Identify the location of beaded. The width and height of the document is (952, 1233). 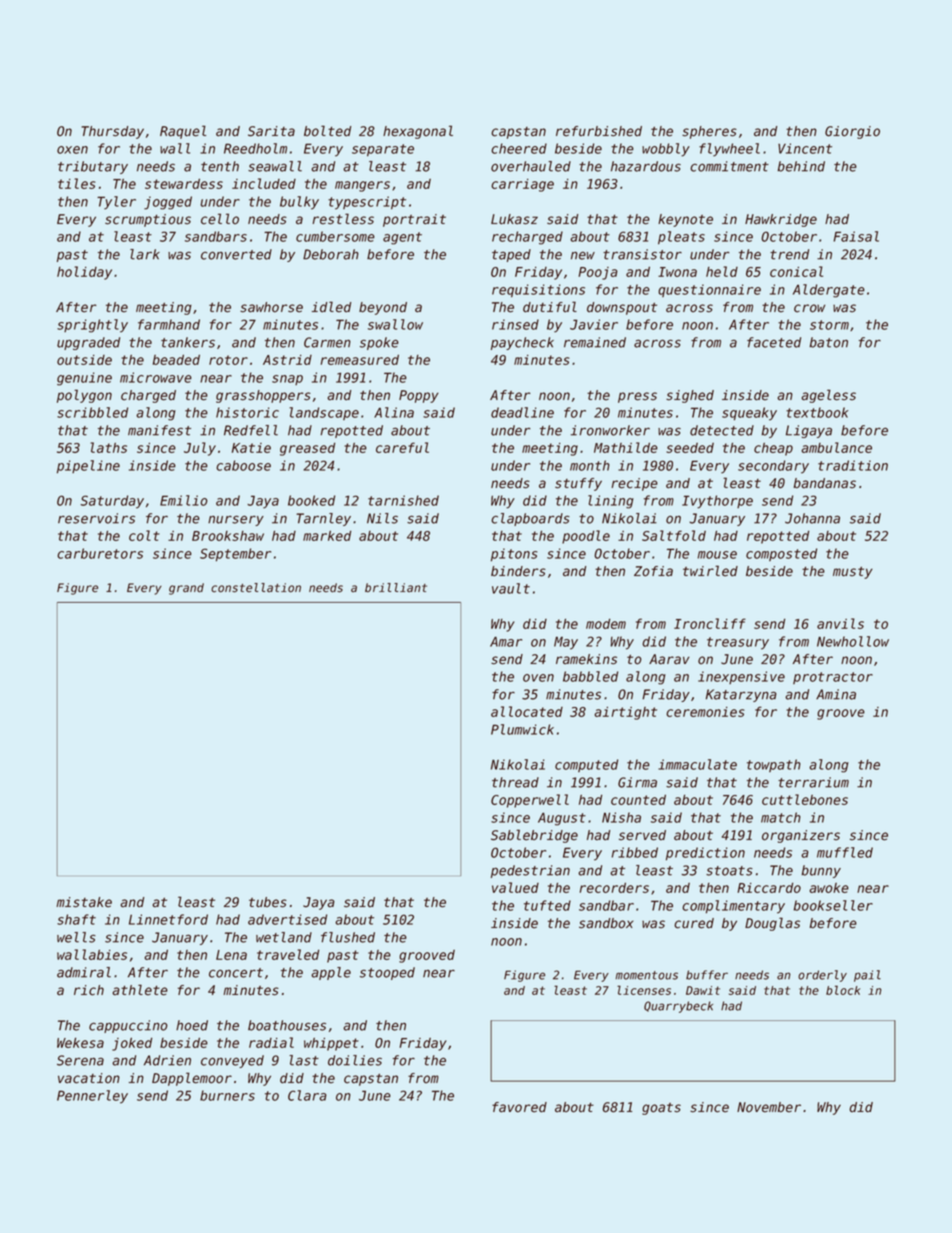
(176, 359).
